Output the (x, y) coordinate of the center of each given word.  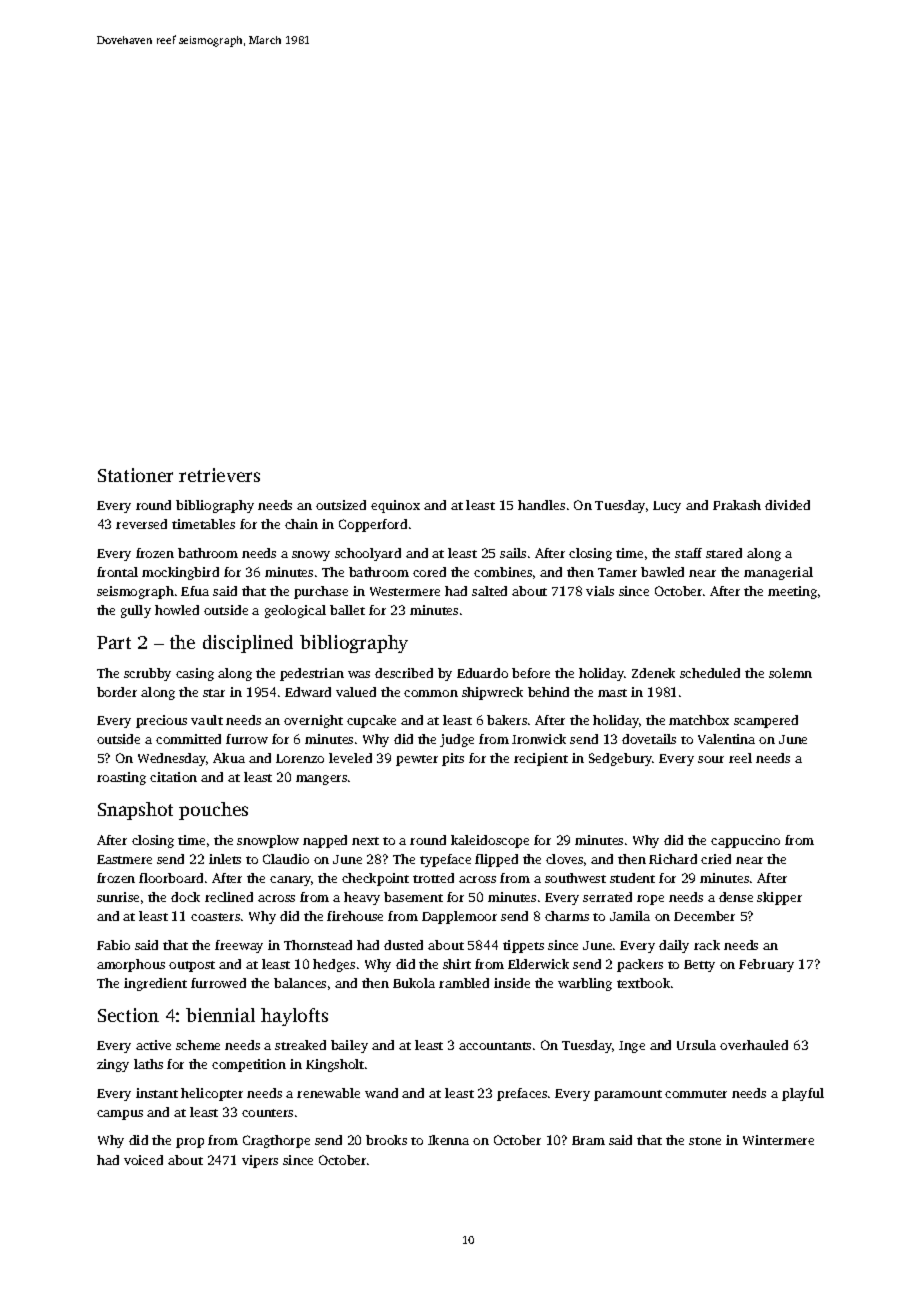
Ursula (696, 1045)
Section (128, 1015)
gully (136, 611)
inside (512, 983)
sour (711, 759)
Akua (229, 758)
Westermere (405, 591)
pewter (417, 760)
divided (787, 505)
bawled (662, 572)
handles (541, 505)
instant (157, 1093)
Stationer (135, 475)
